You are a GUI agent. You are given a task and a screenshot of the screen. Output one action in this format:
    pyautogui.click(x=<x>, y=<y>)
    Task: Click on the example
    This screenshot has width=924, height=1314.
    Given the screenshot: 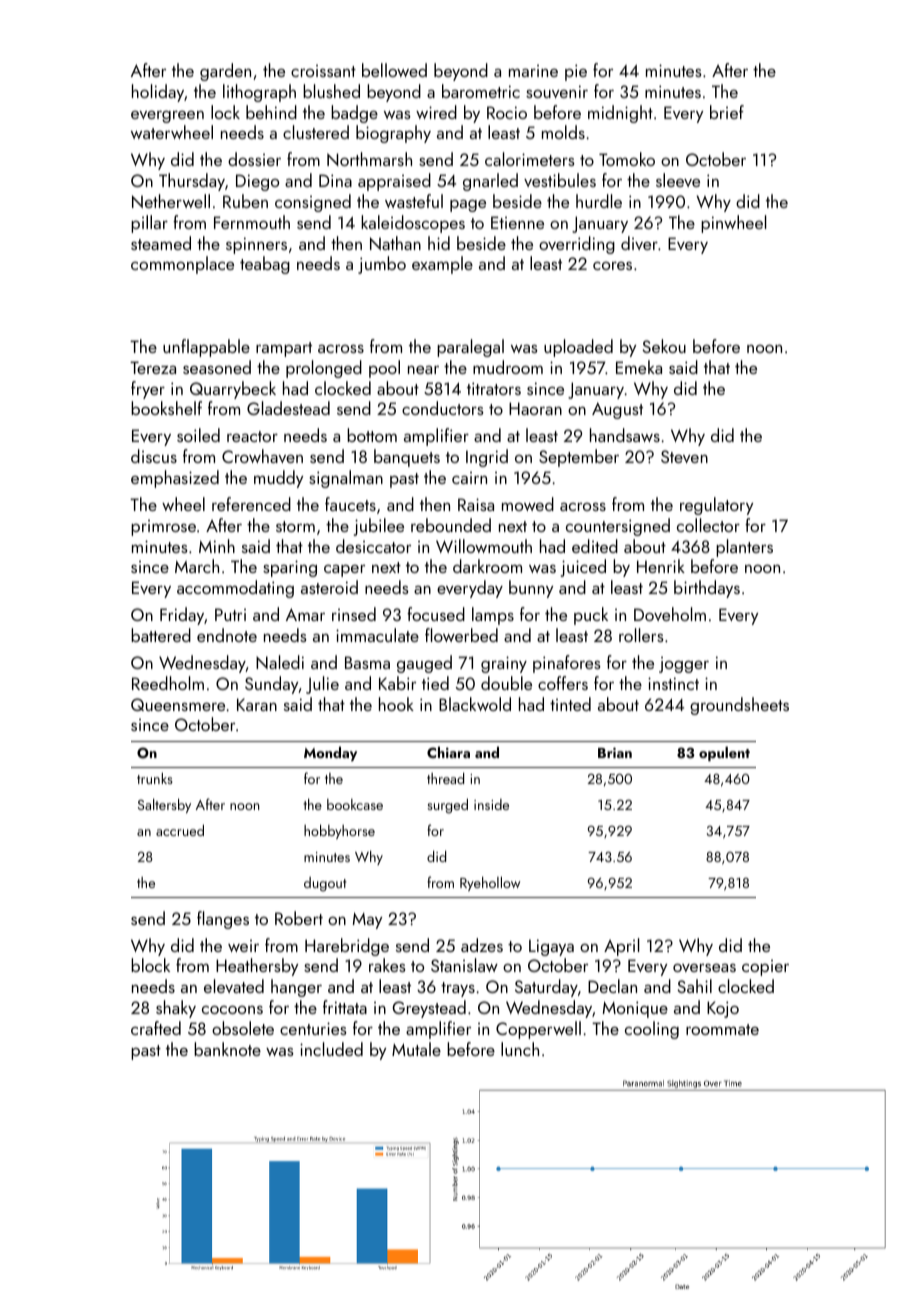 What is the action you would take?
    pyautogui.click(x=442, y=265)
